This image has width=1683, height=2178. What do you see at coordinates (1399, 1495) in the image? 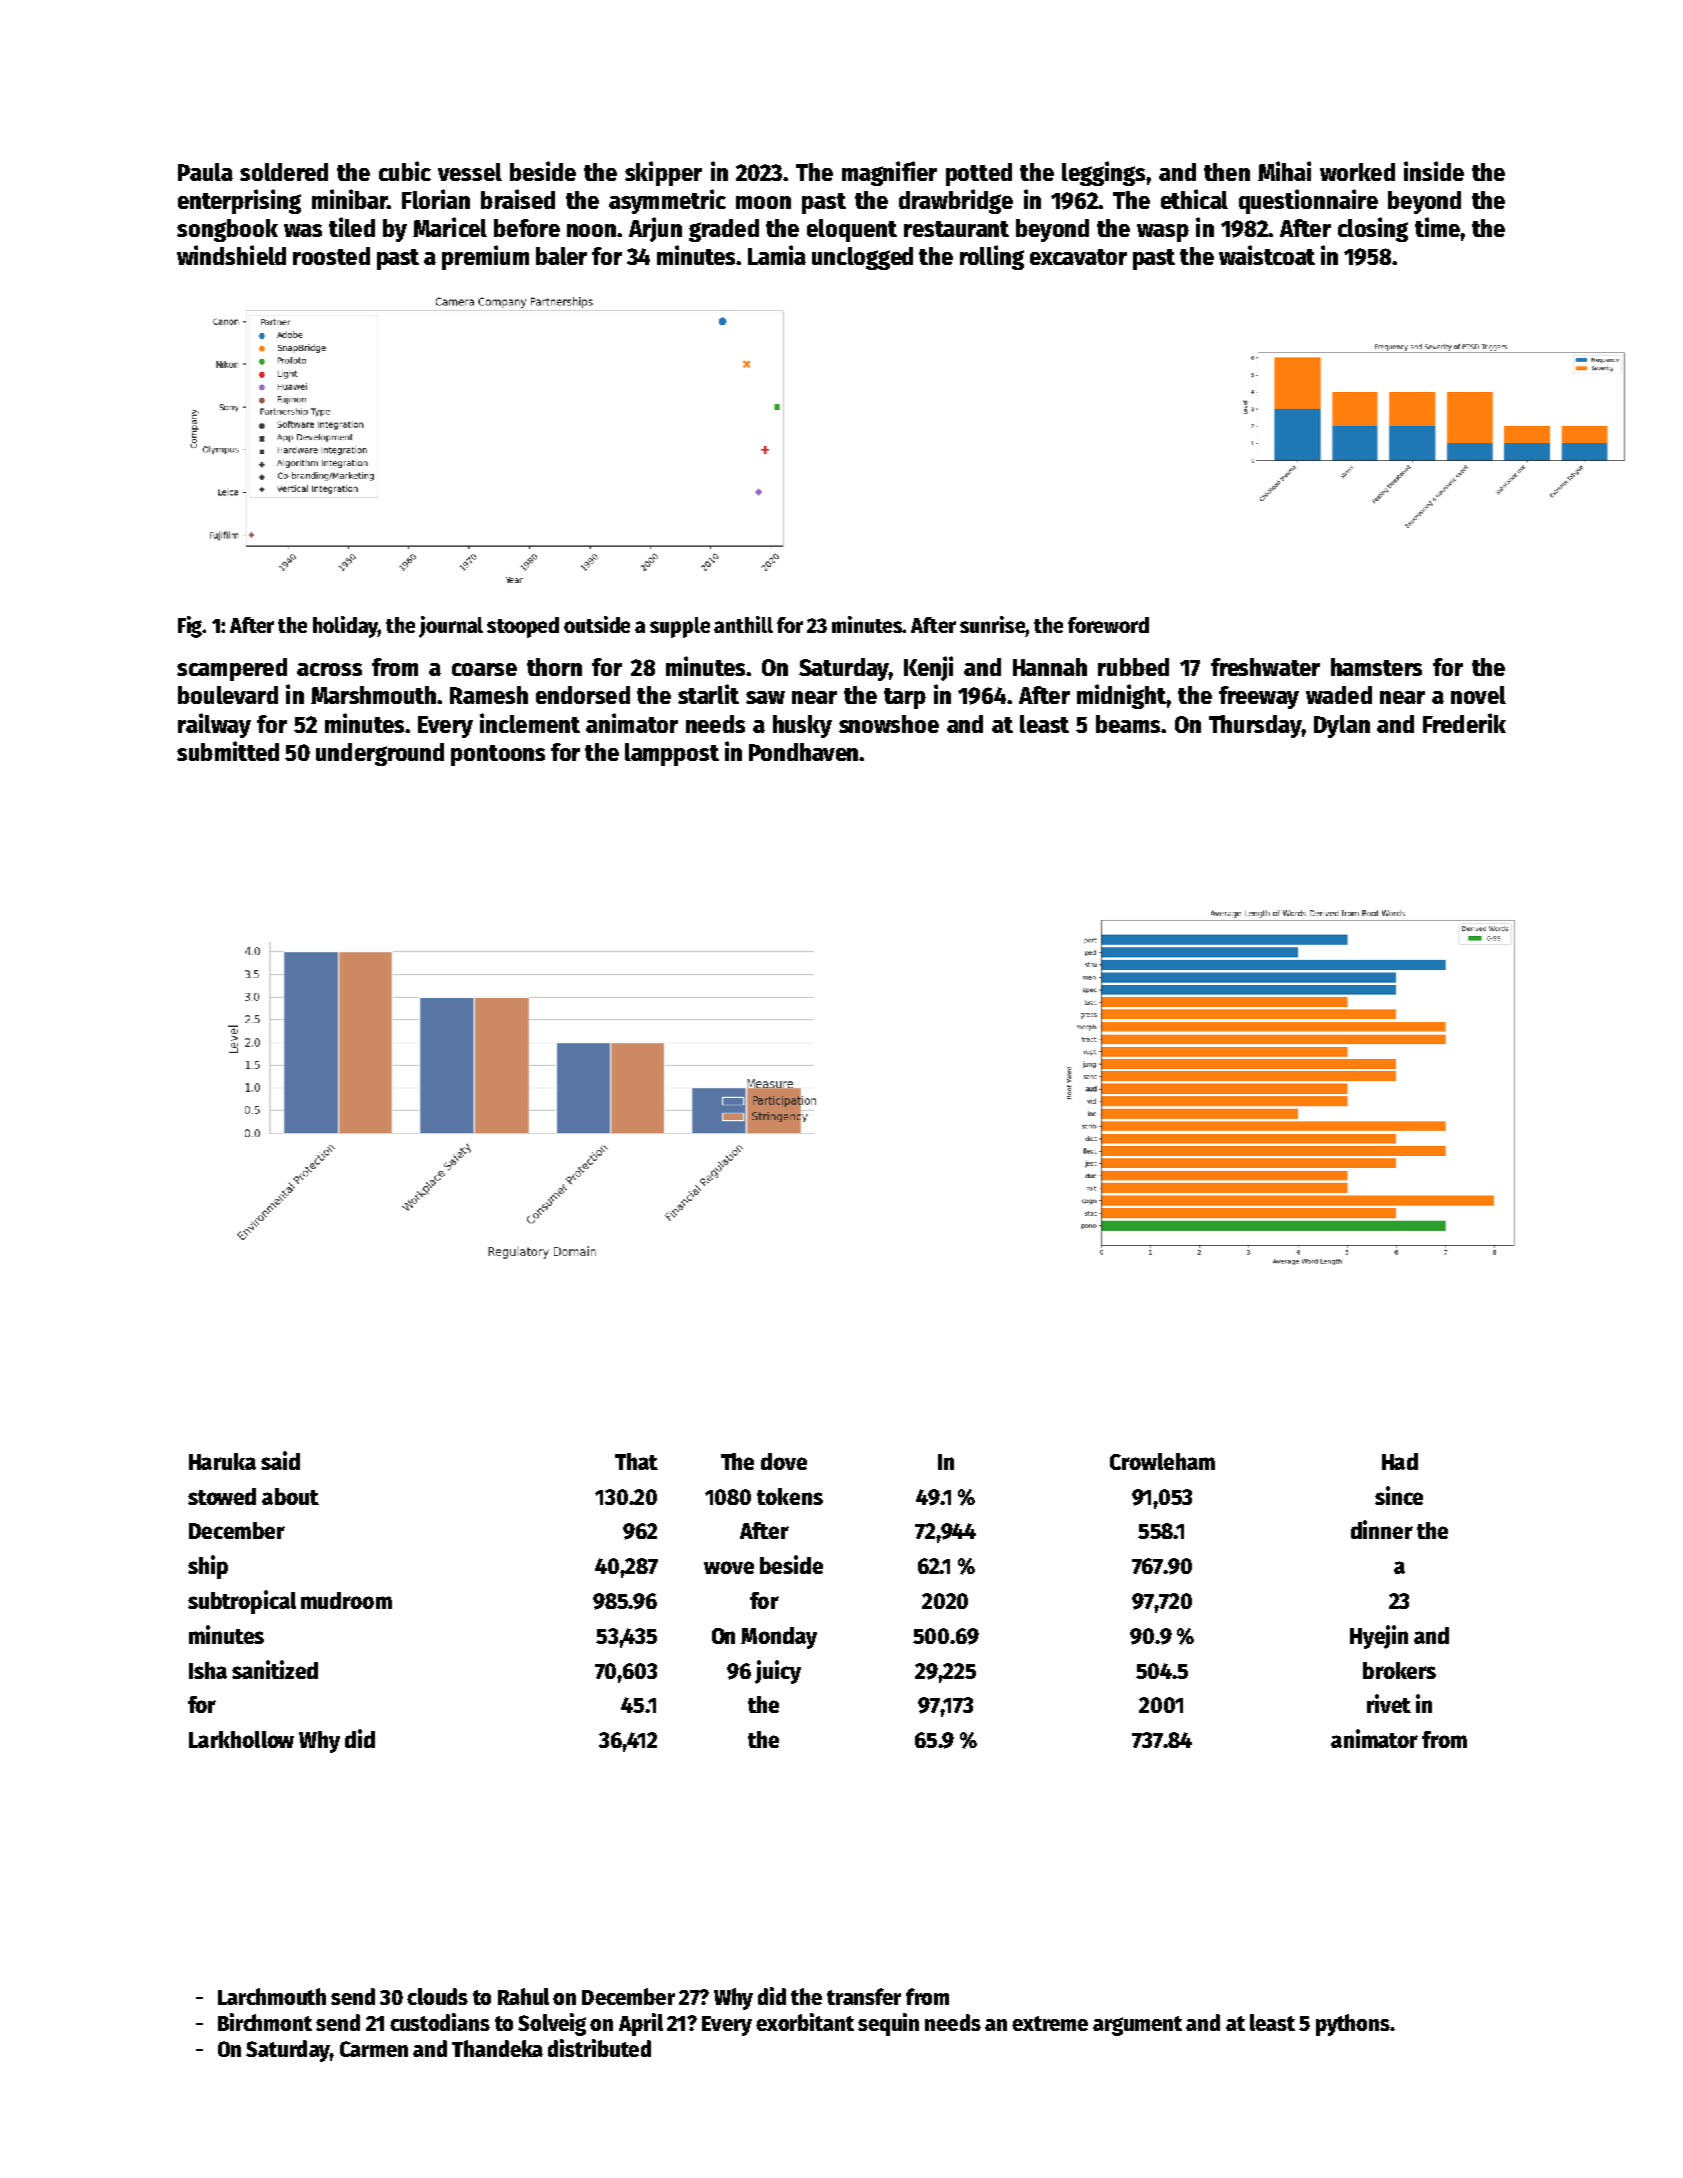
I see `since` at bounding box center [1399, 1495].
